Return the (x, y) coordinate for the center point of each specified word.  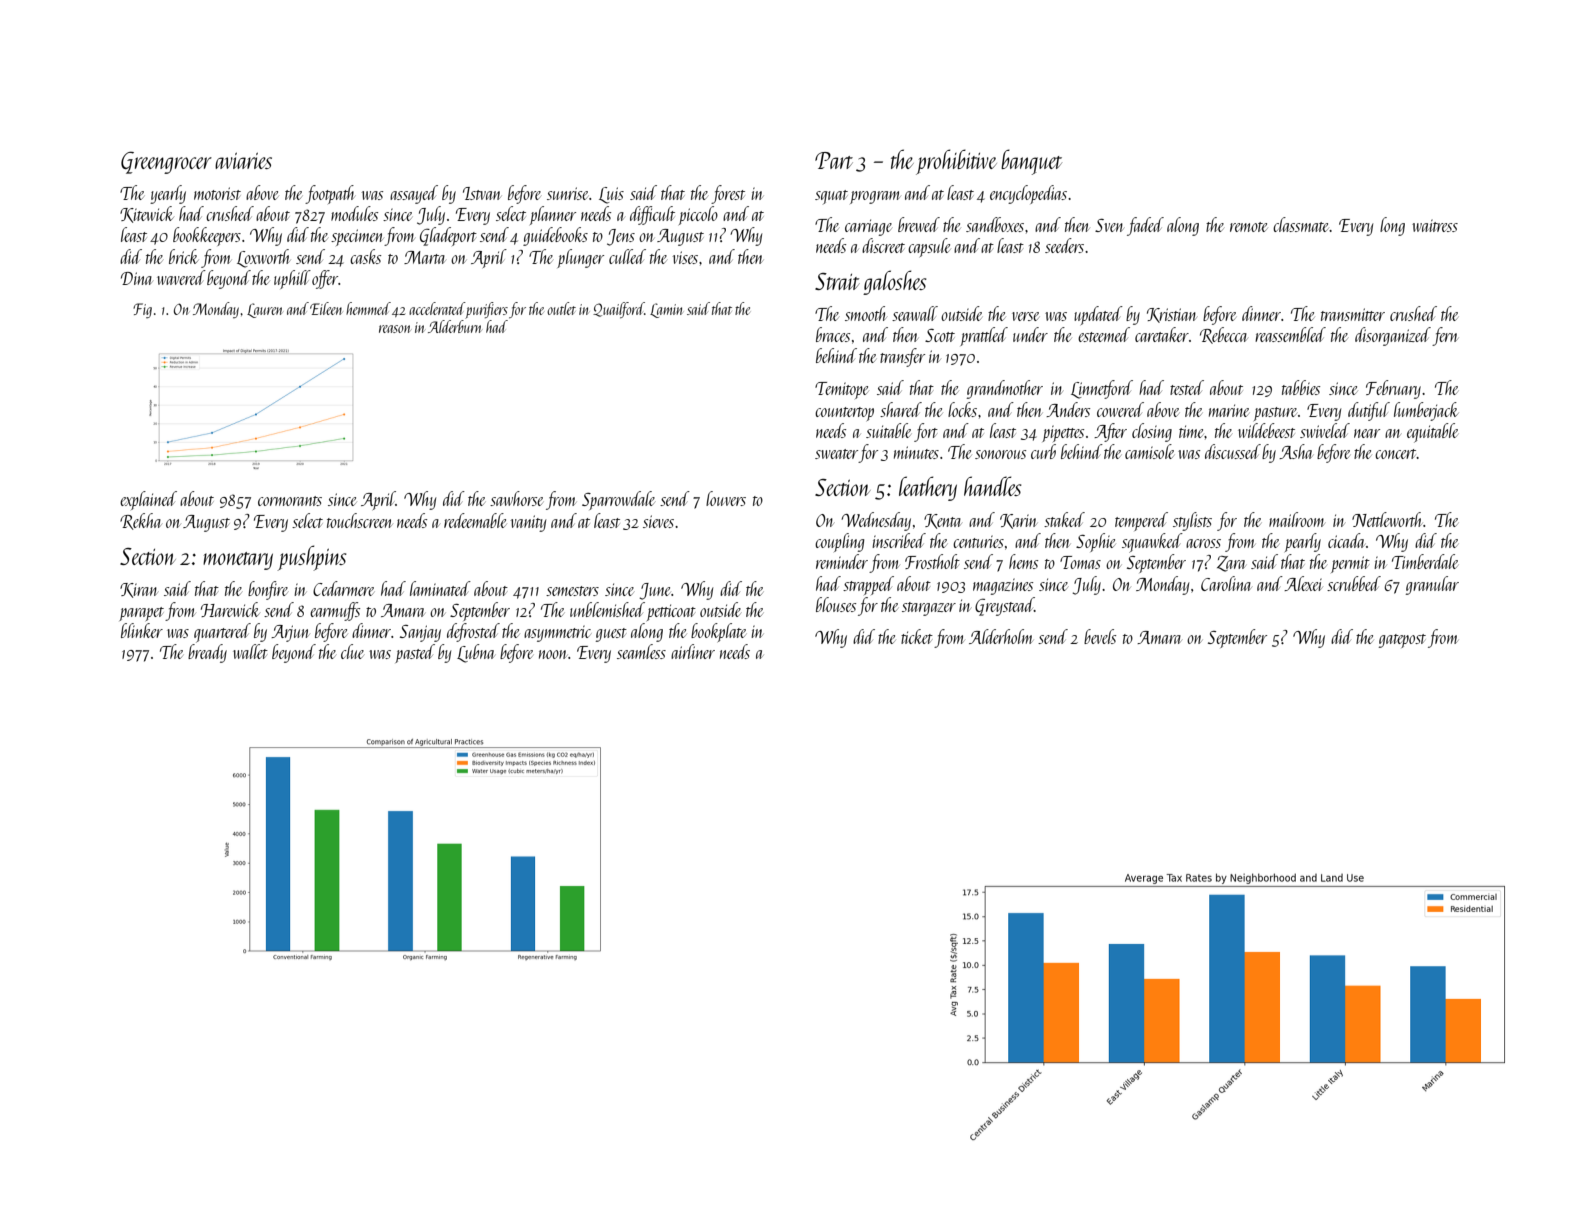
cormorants (290, 501)
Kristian (1172, 315)
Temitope (842, 390)
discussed (1233, 451)
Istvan (482, 193)
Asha (1295, 451)
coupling (839, 542)
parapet (141, 614)
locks (962, 409)
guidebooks (555, 236)
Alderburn (455, 326)
